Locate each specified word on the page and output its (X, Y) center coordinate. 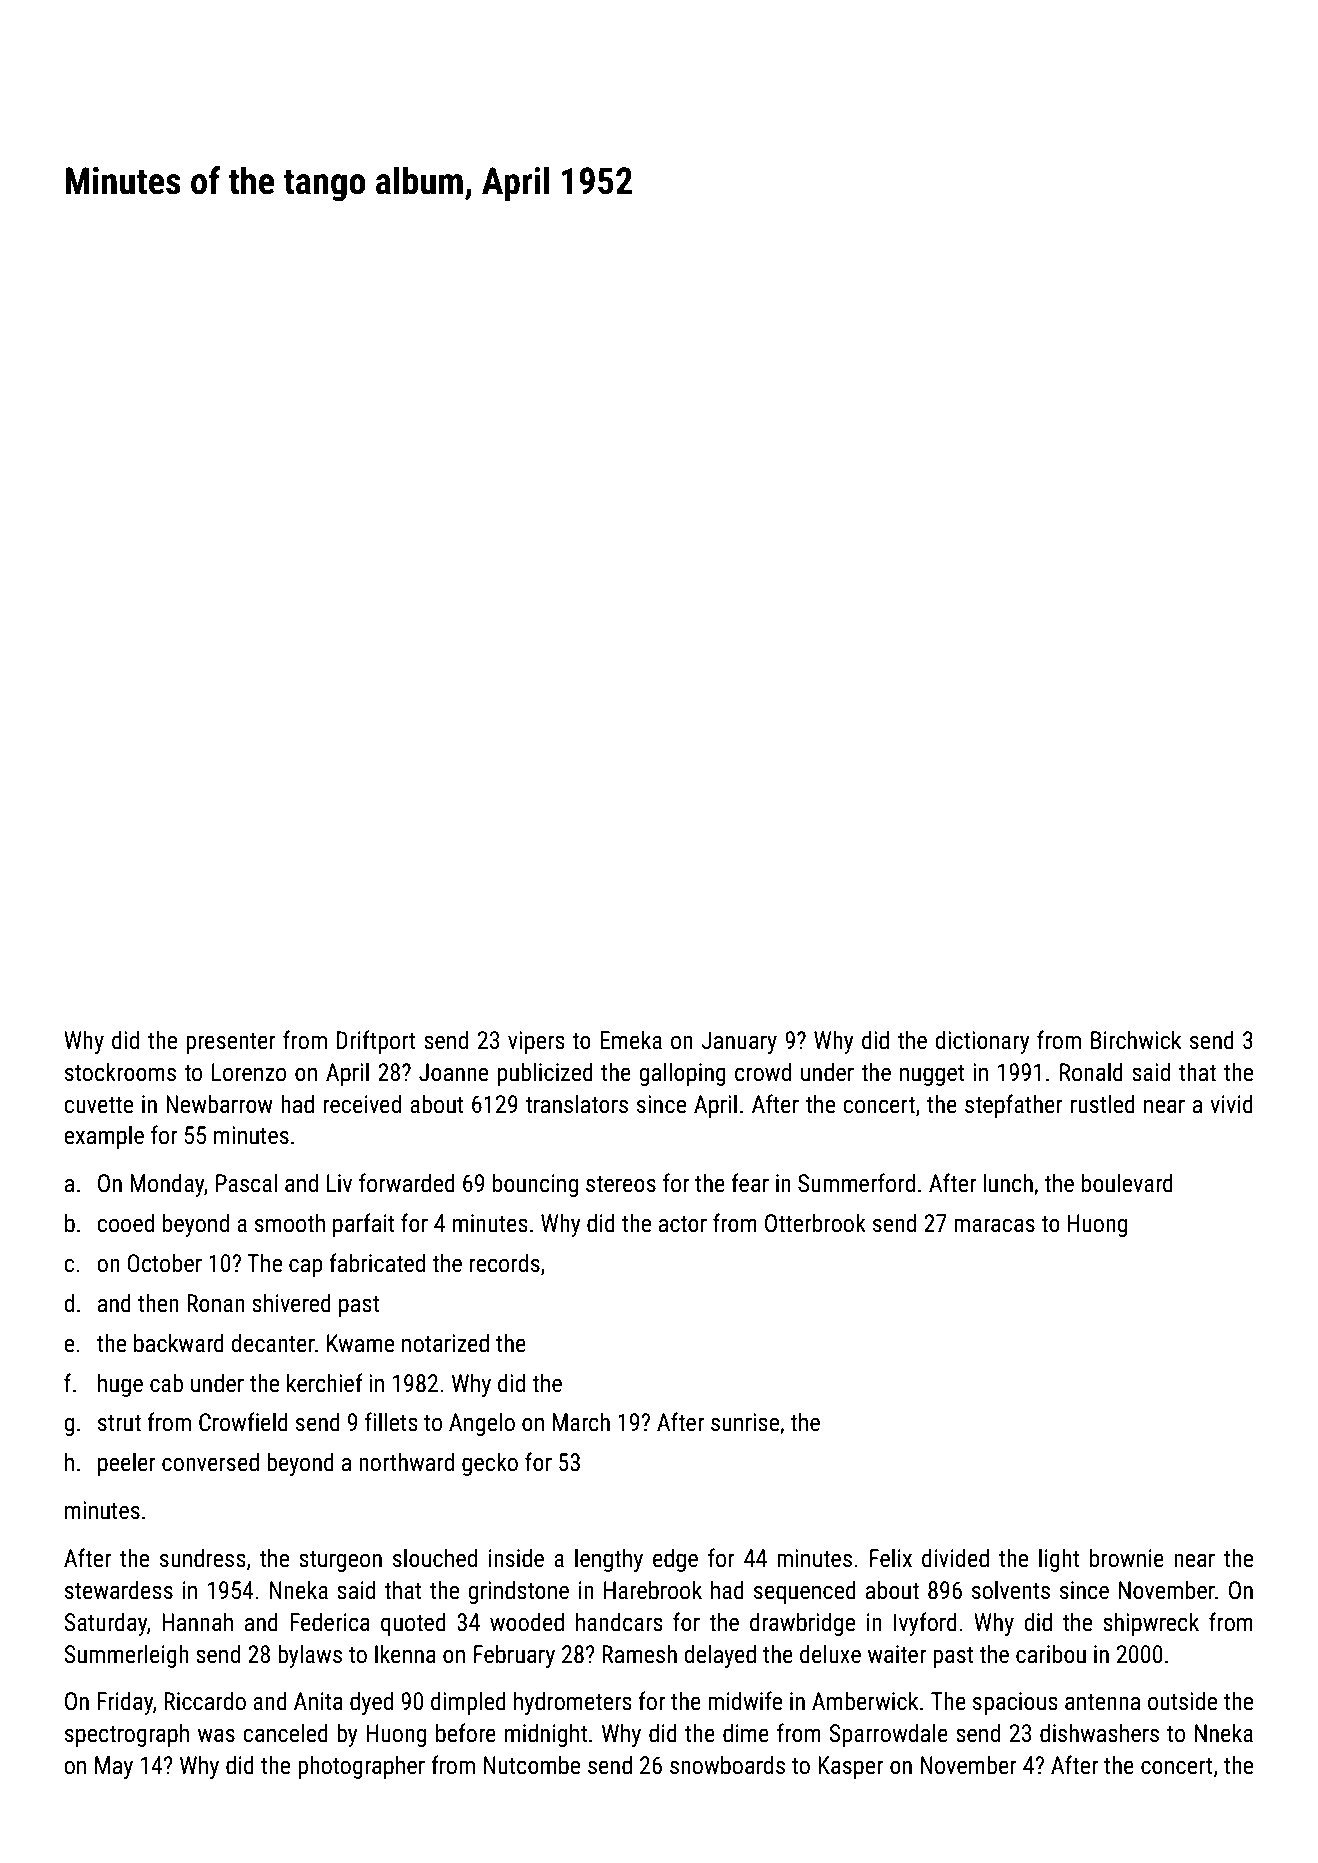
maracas (994, 1226)
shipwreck (1151, 1624)
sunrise (745, 1422)
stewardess (119, 1590)
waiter (897, 1654)
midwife (745, 1701)
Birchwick (1136, 1040)
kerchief (325, 1383)
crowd (763, 1072)
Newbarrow (219, 1104)
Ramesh (639, 1654)
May (114, 1767)
